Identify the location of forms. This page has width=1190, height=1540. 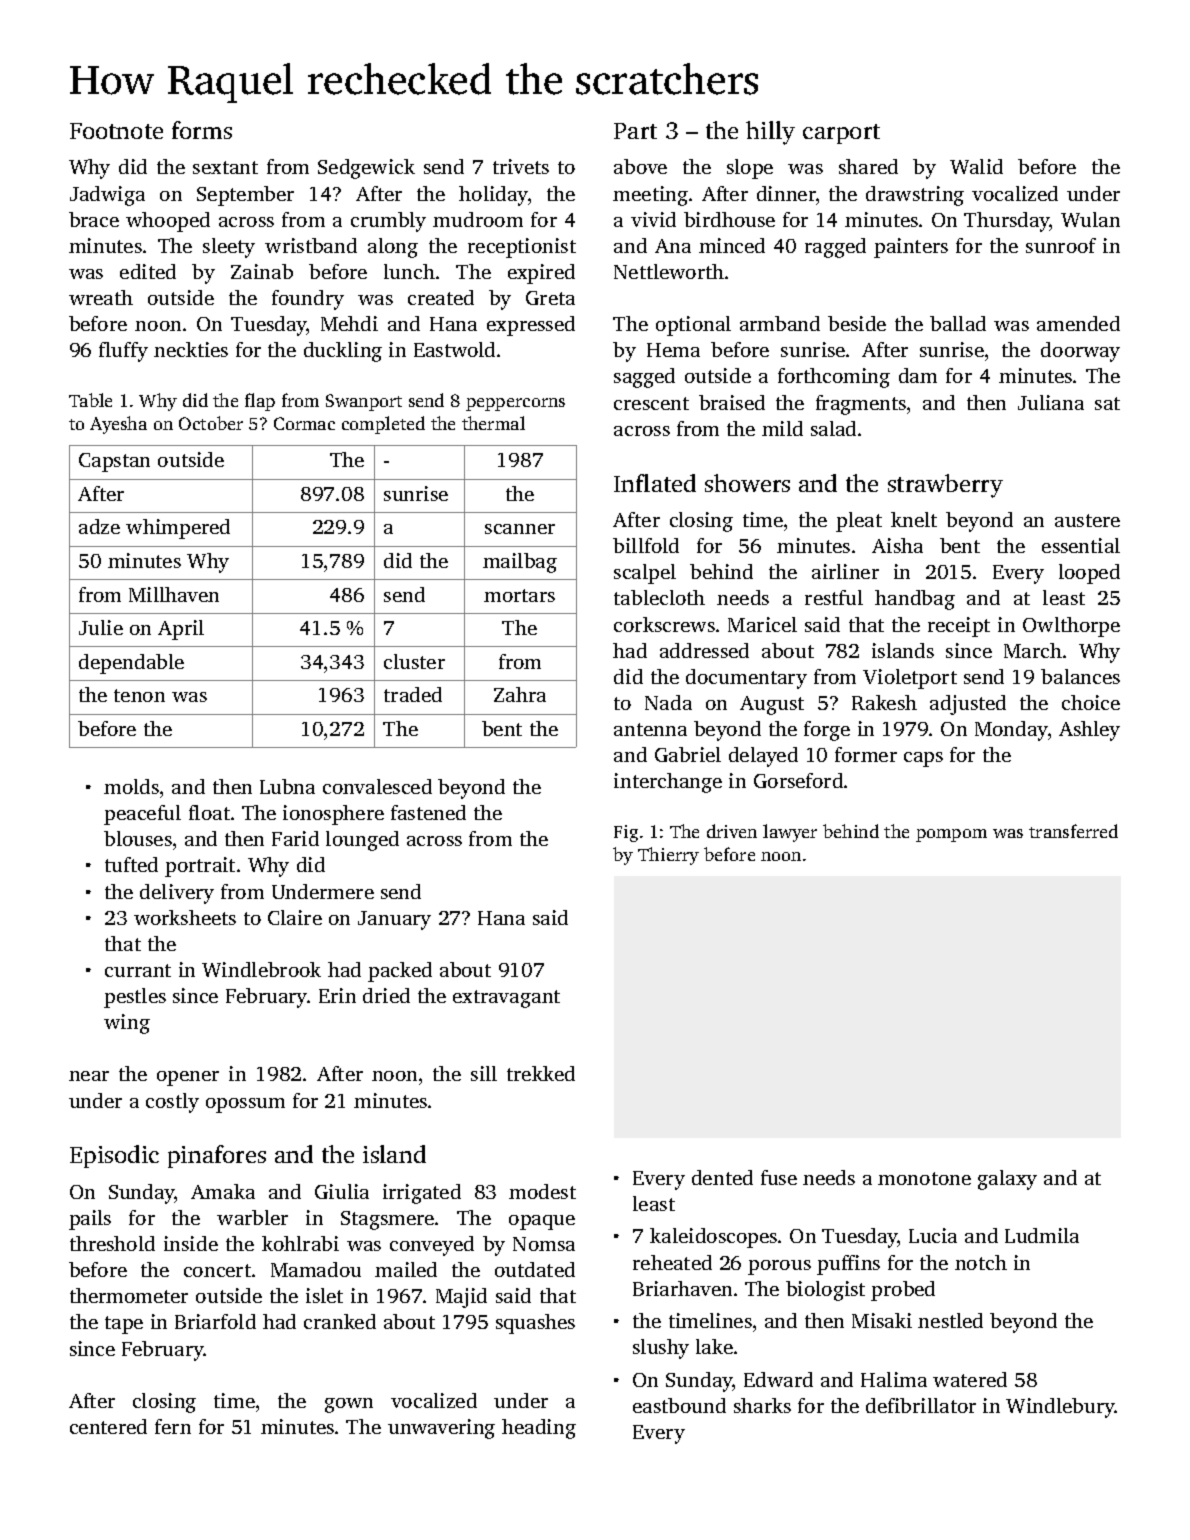
(202, 130).
